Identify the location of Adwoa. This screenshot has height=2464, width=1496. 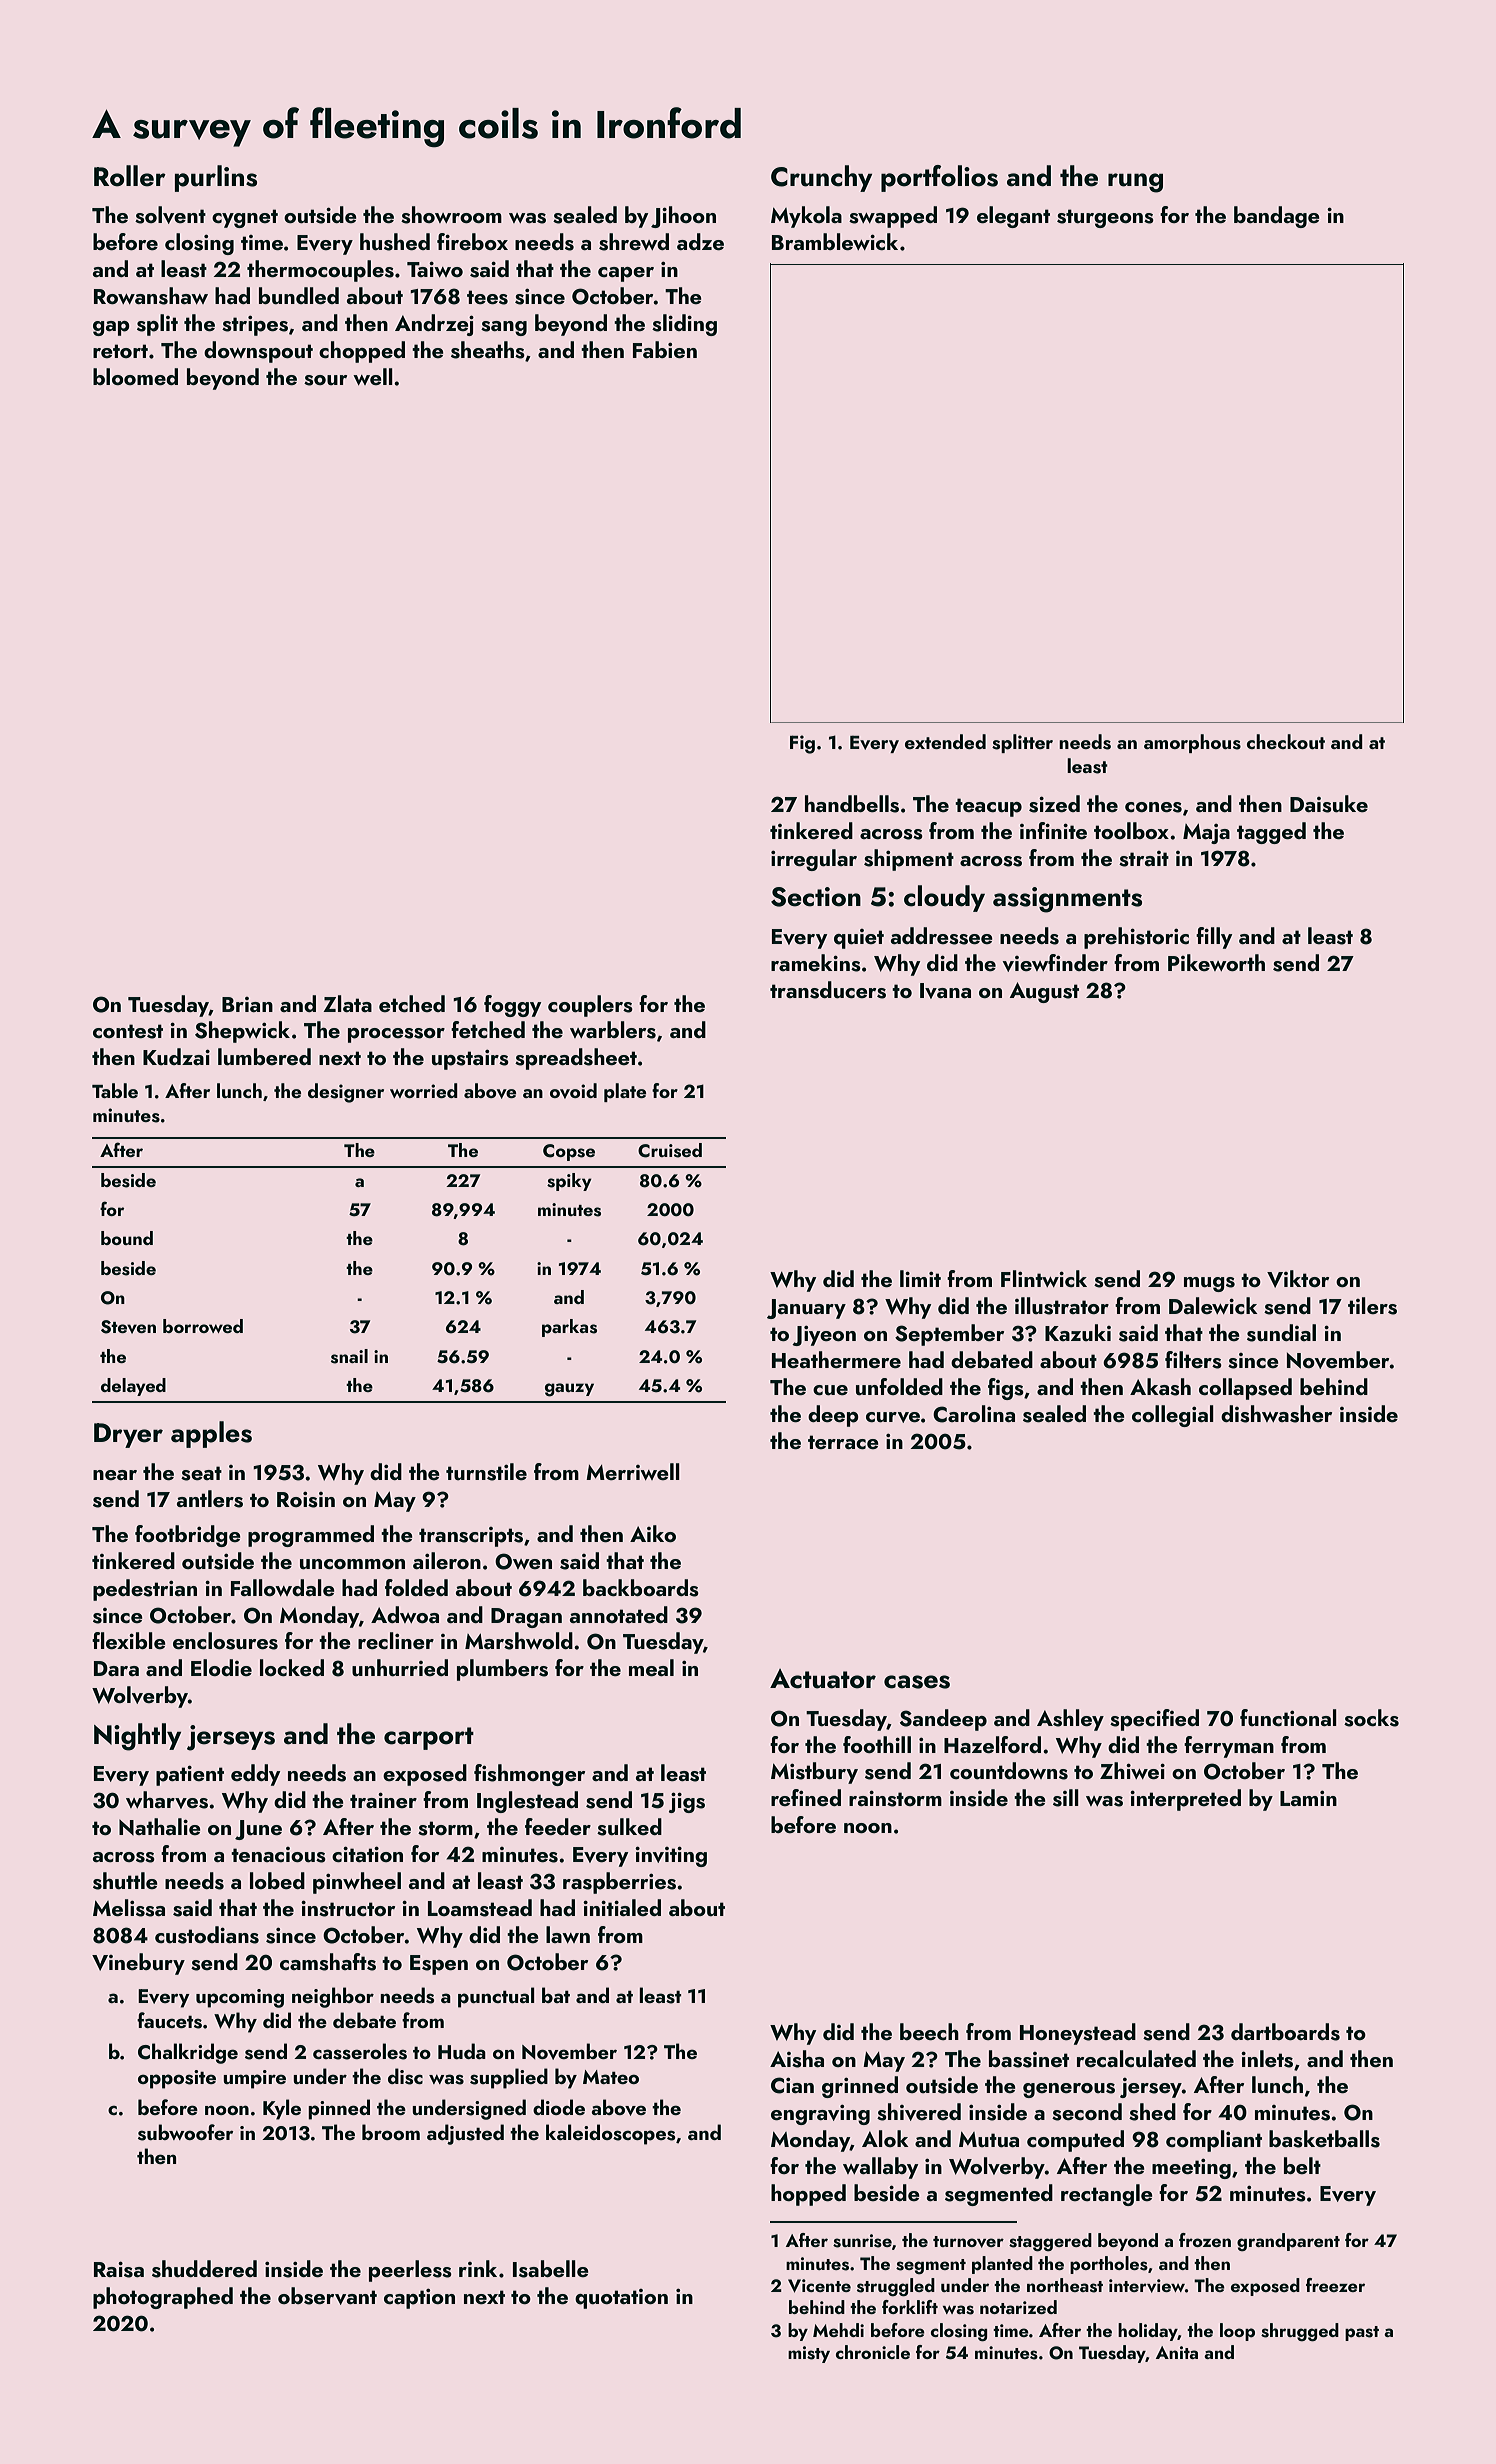
(405, 1614).
